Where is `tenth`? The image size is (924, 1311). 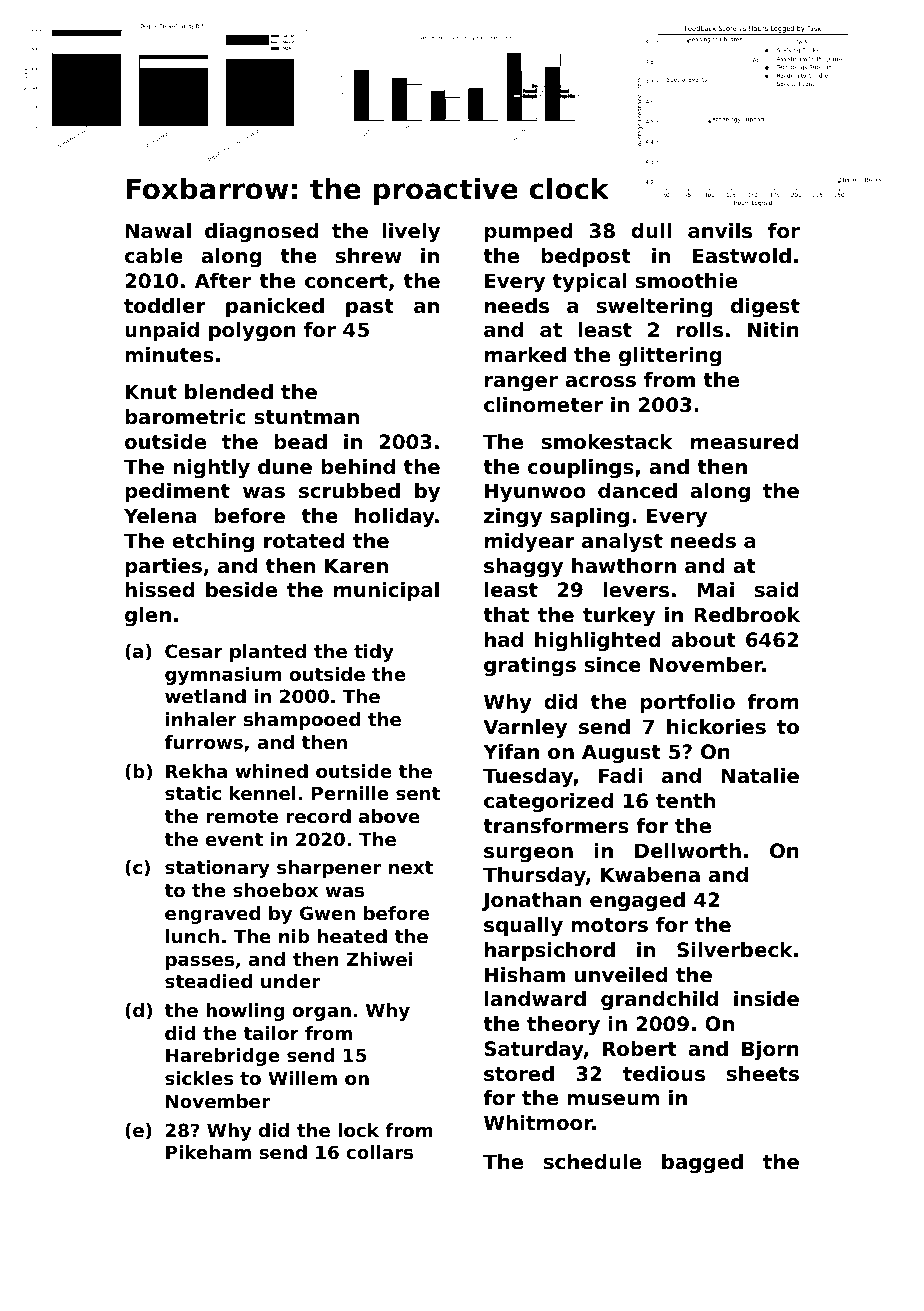 tenth is located at coordinates (685, 801).
